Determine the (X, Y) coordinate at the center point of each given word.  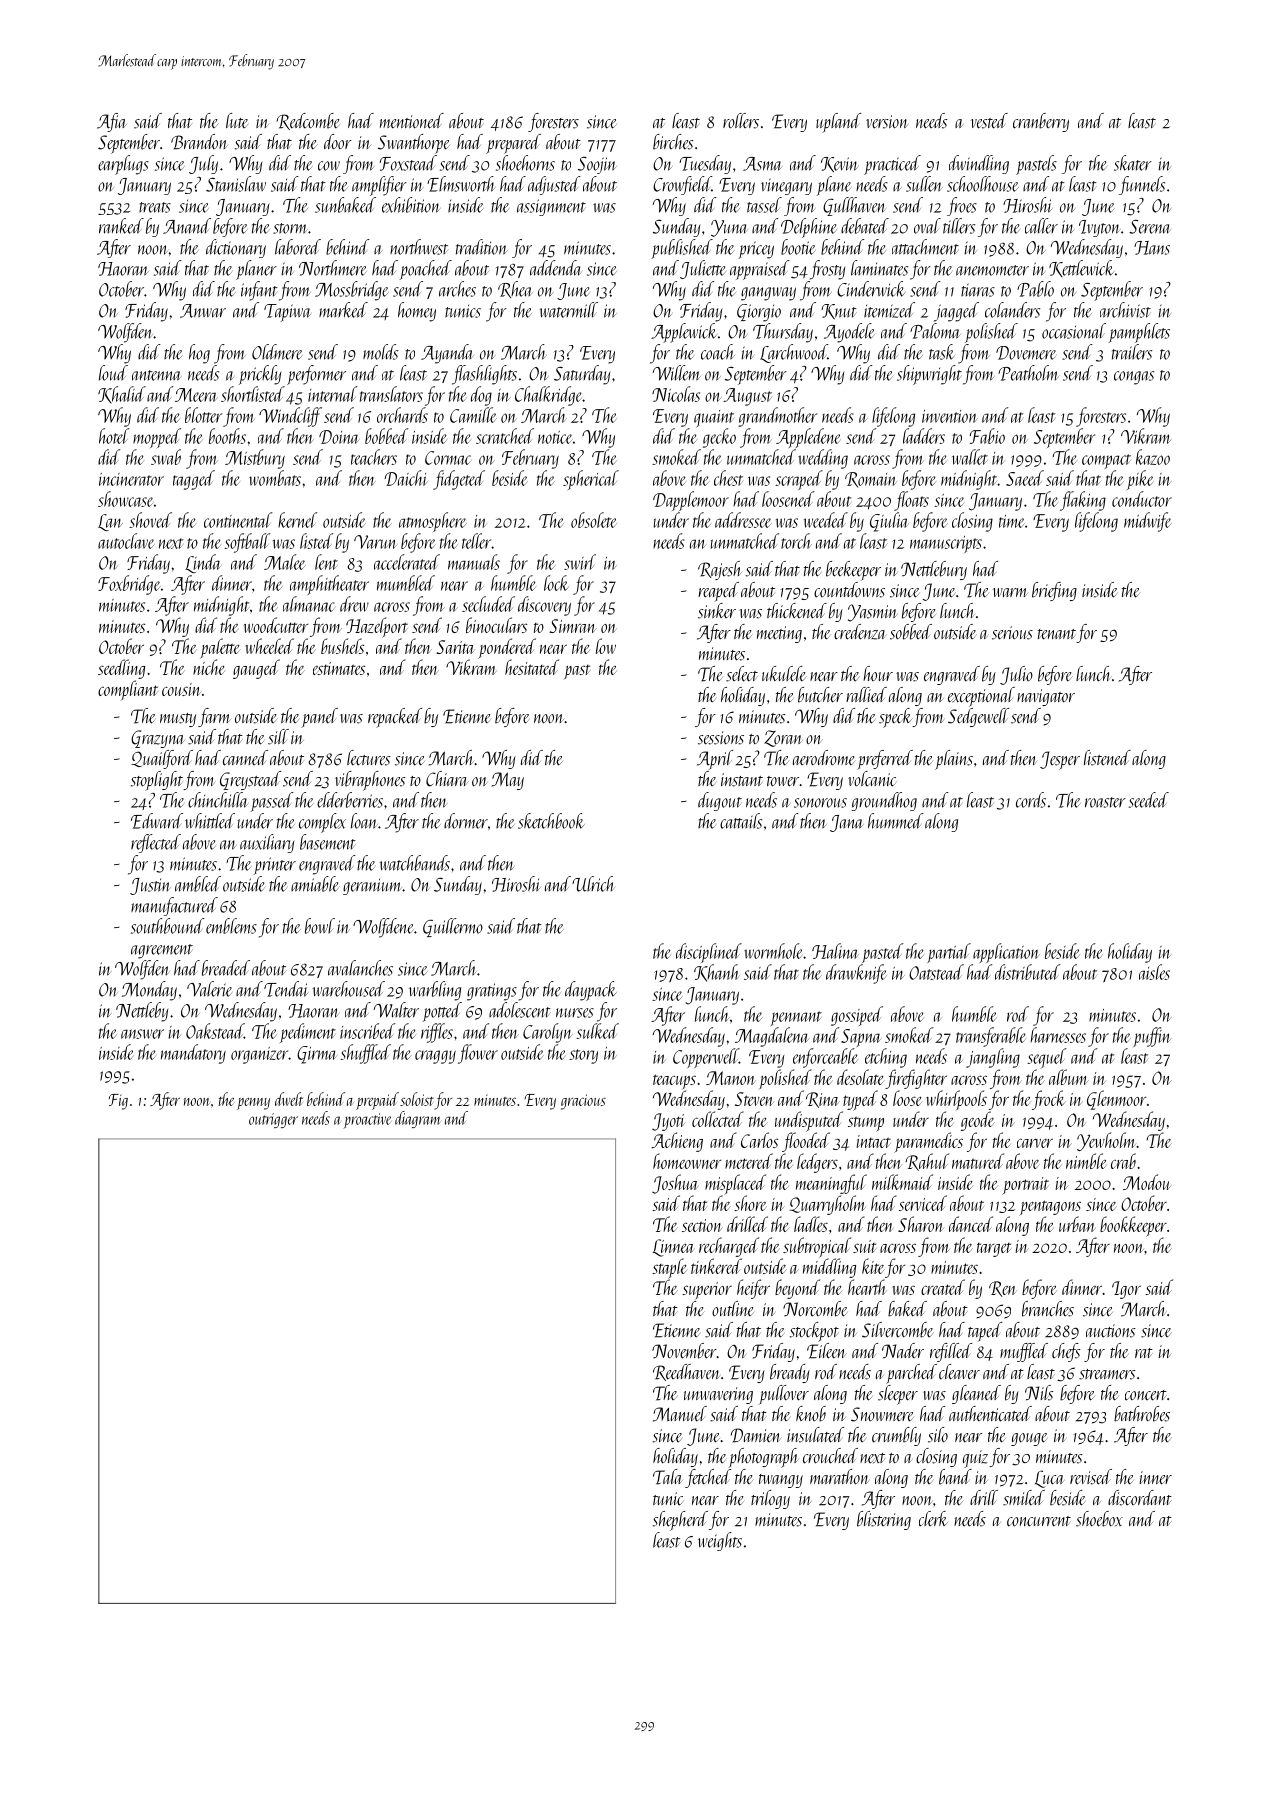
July (203, 164)
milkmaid (902, 1182)
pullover (784, 1395)
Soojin (597, 165)
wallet (970, 457)
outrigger (273, 1120)
